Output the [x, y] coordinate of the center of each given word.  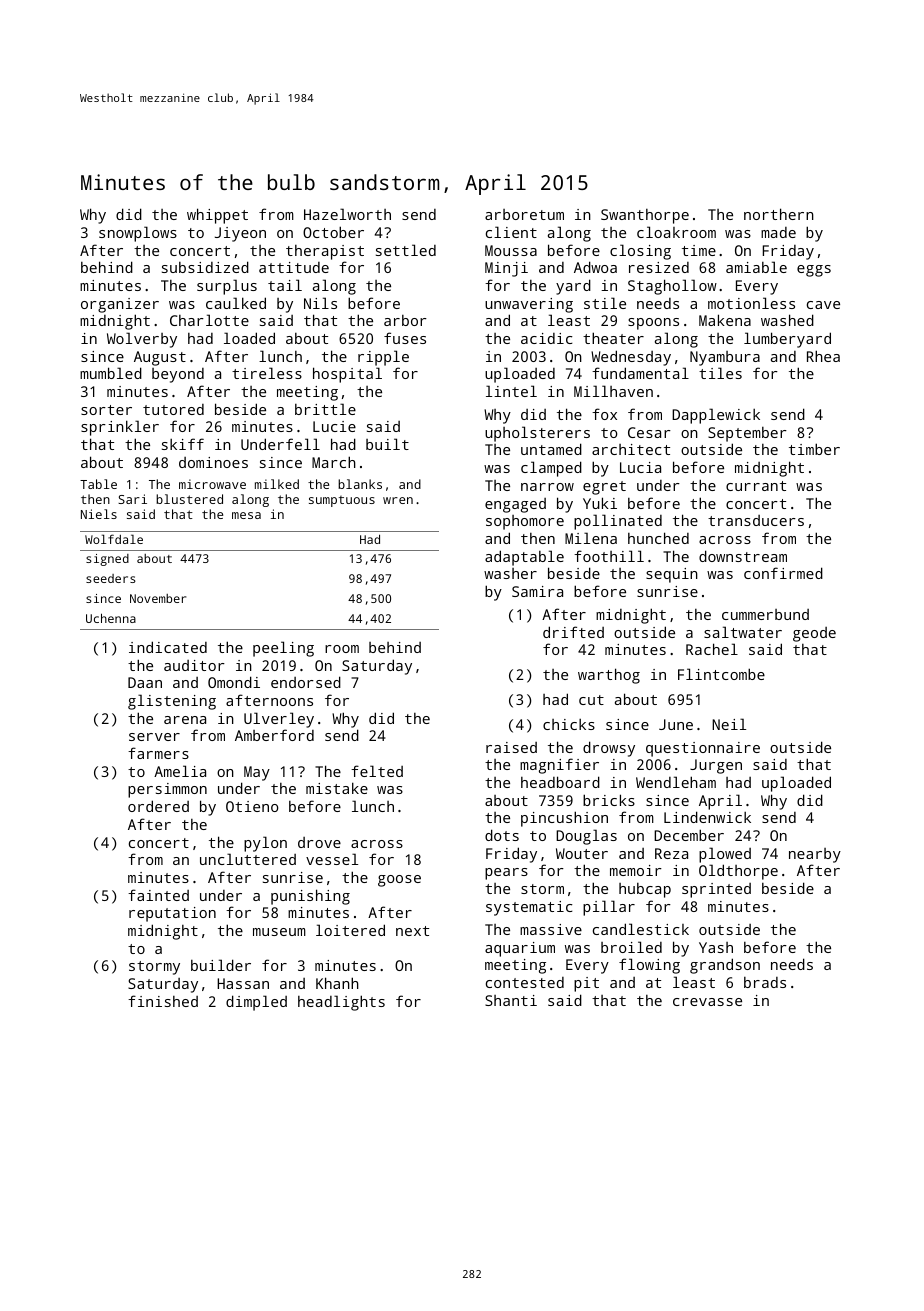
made [778, 232]
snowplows [138, 234]
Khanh [337, 983]
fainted [158, 895]
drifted [573, 632]
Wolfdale [114, 539]
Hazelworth [347, 214]
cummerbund [765, 614]
